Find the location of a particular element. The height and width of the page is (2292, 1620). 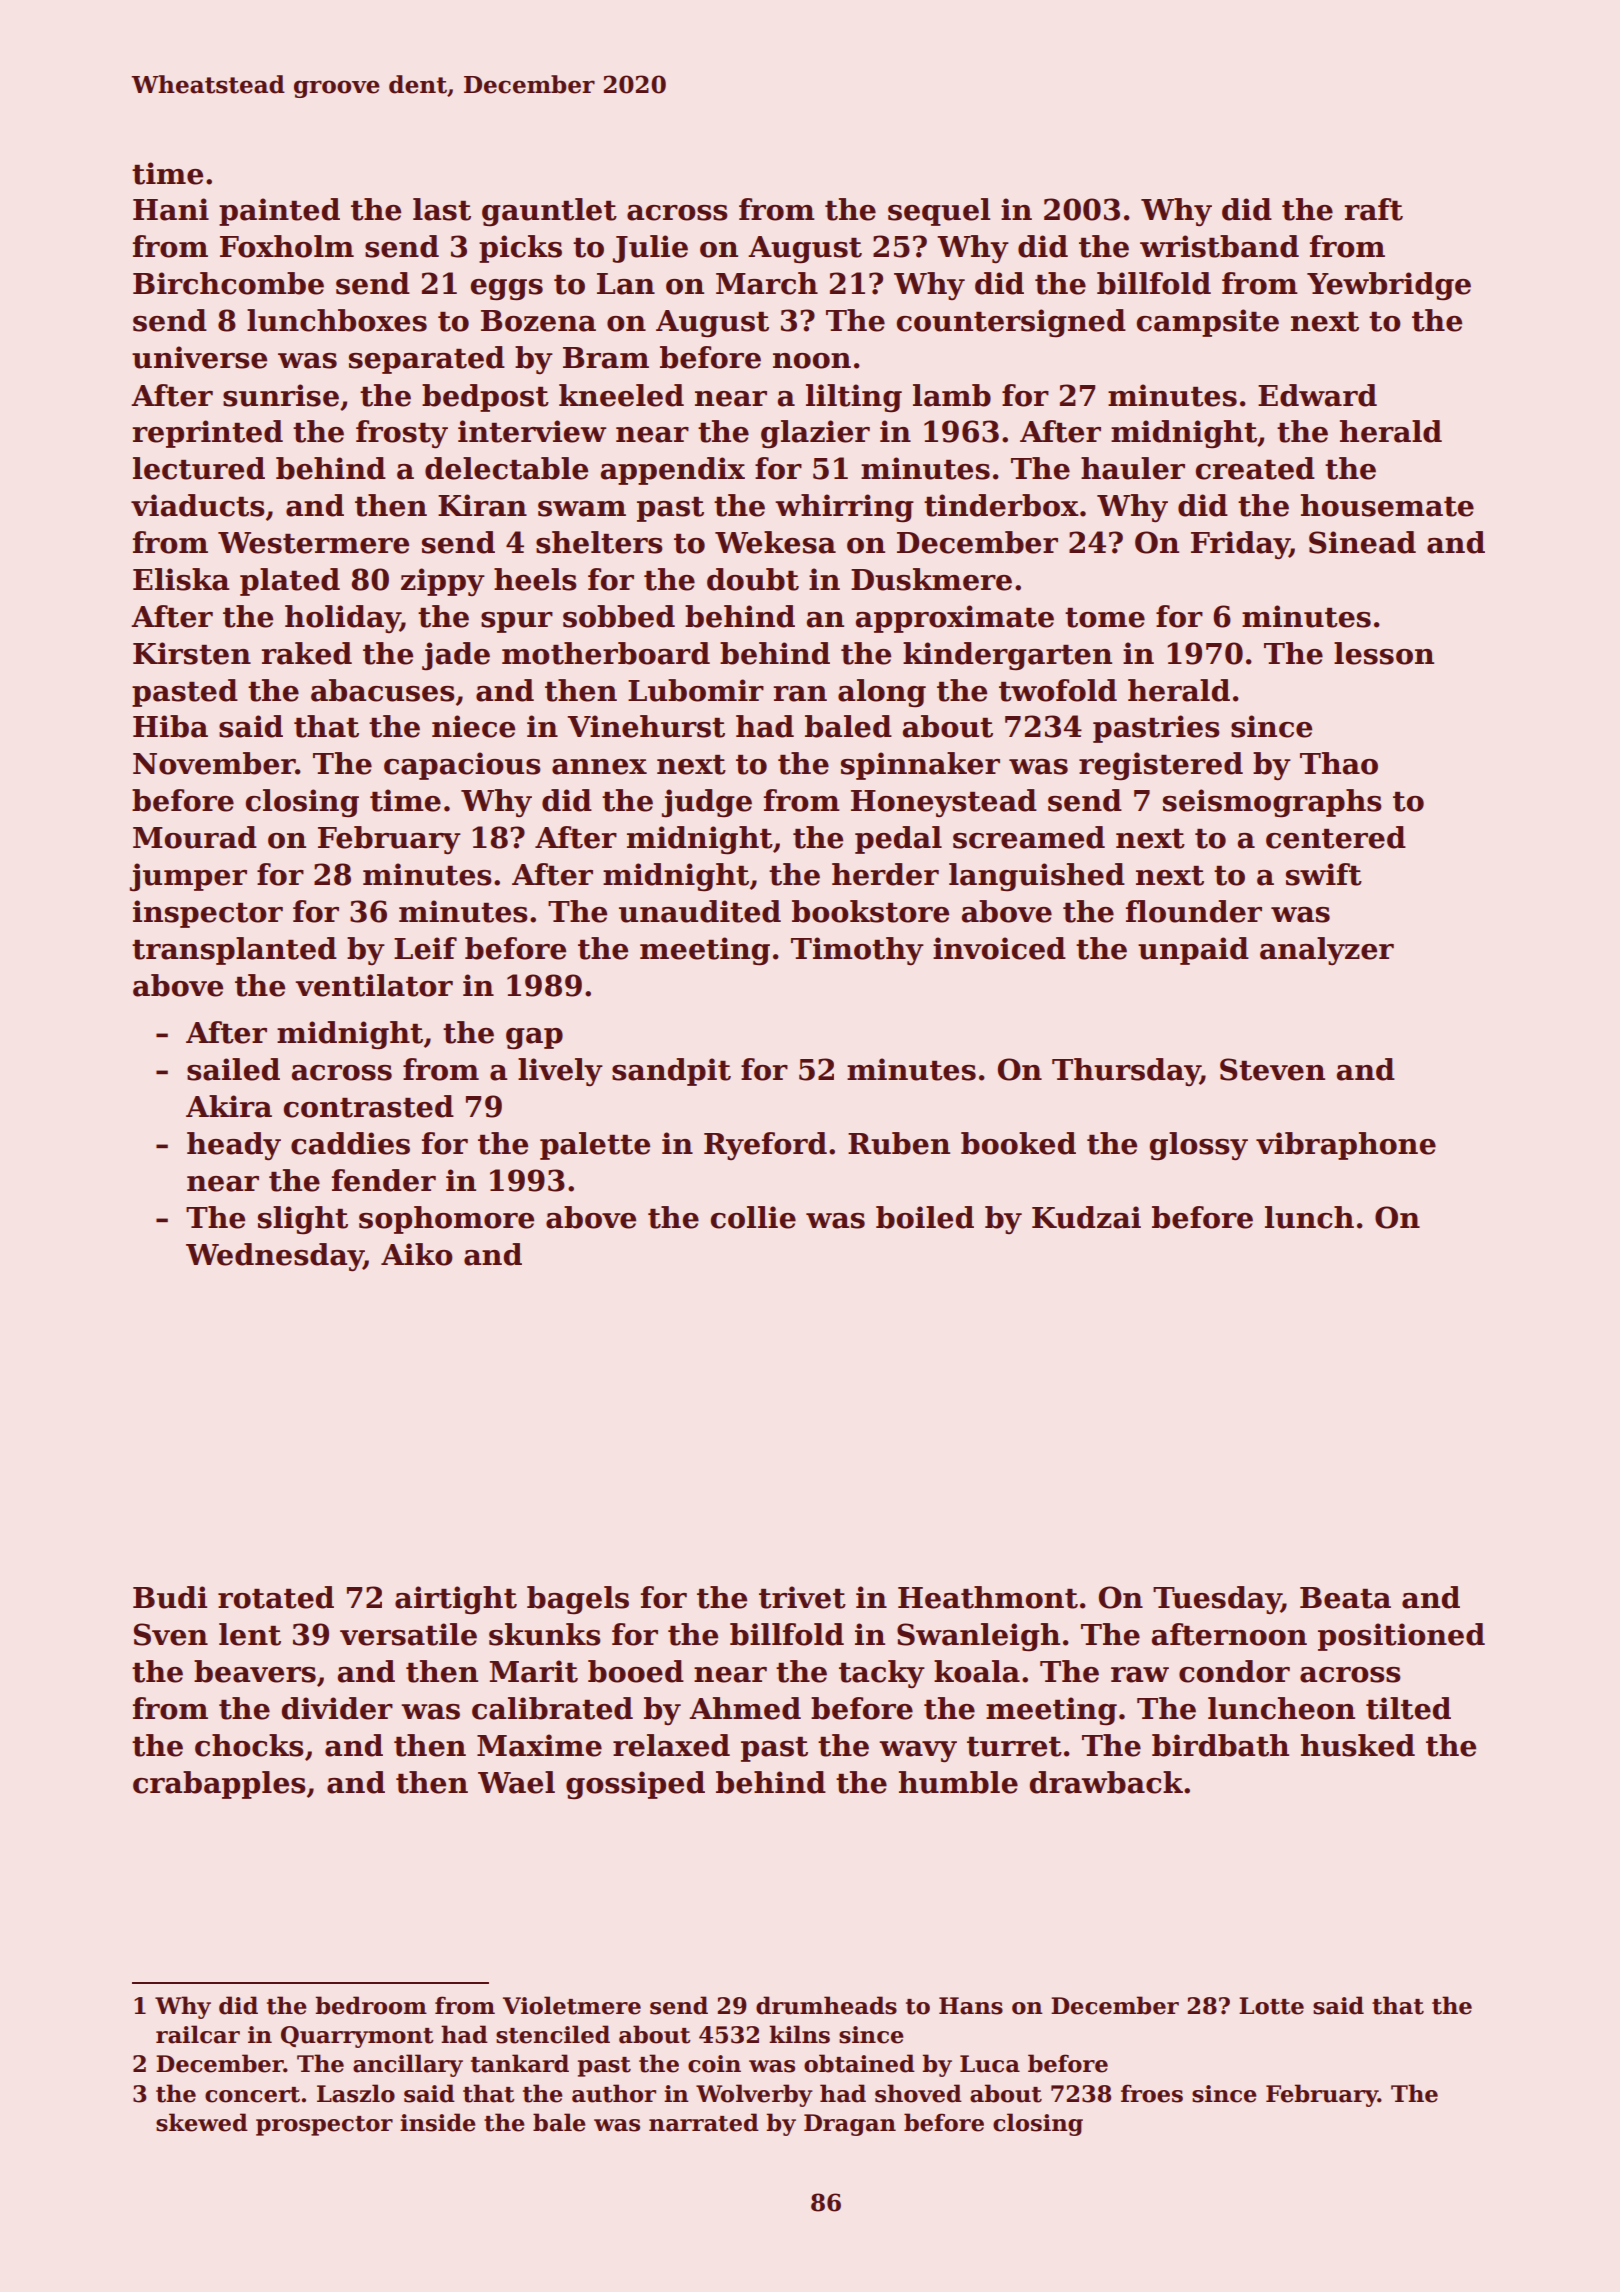

Kudzai is located at coordinates (1086, 1217).
